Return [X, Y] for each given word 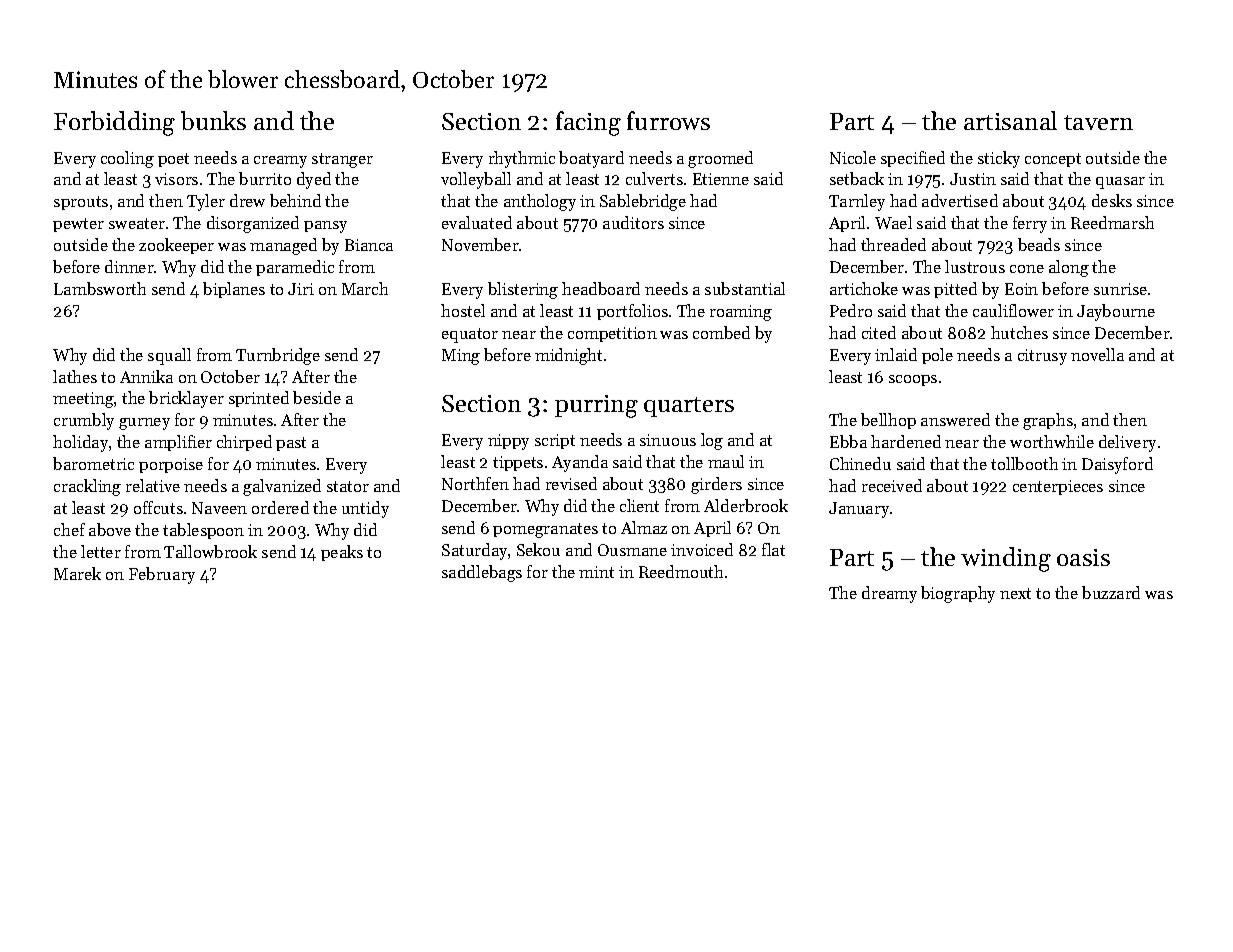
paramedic [295, 268]
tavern [1098, 122]
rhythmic [522, 159]
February [162, 575]
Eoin [1021, 289]
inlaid [896, 354]
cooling [127, 159]
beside [317, 397]
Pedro [851, 310]
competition [612, 334]
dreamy [889, 594]
